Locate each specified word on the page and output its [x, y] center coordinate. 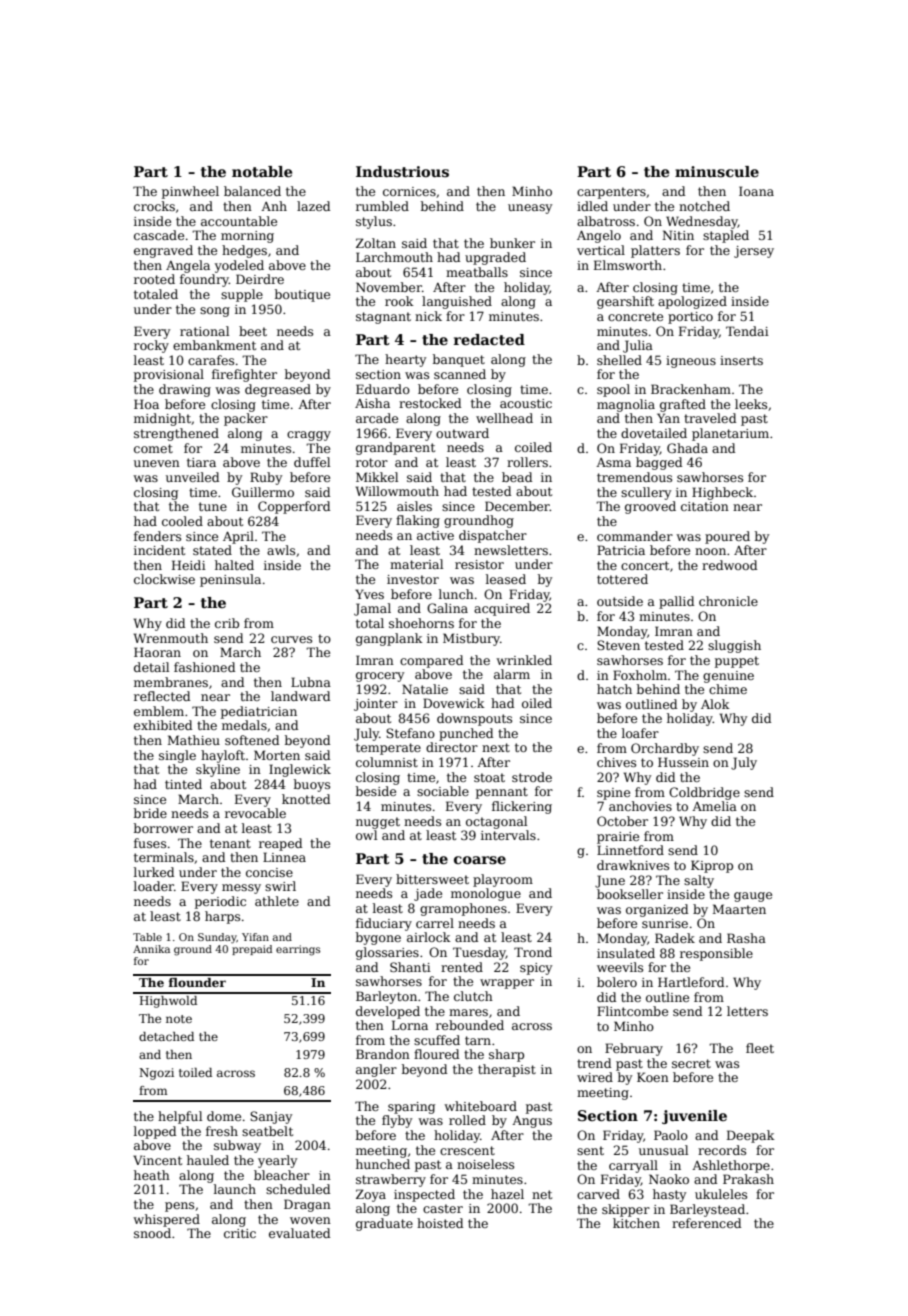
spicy [536, 969]
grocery [380, 677]
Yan [668, 418]
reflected [162, 696]
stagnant [383, 318]
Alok [715, 704]
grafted [683, 405]
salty [699, 881]
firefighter [244, 375]
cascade [159, 235]
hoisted [440, 1223]
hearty [405, 360]
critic [240, 1233]
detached [166, 1036]
